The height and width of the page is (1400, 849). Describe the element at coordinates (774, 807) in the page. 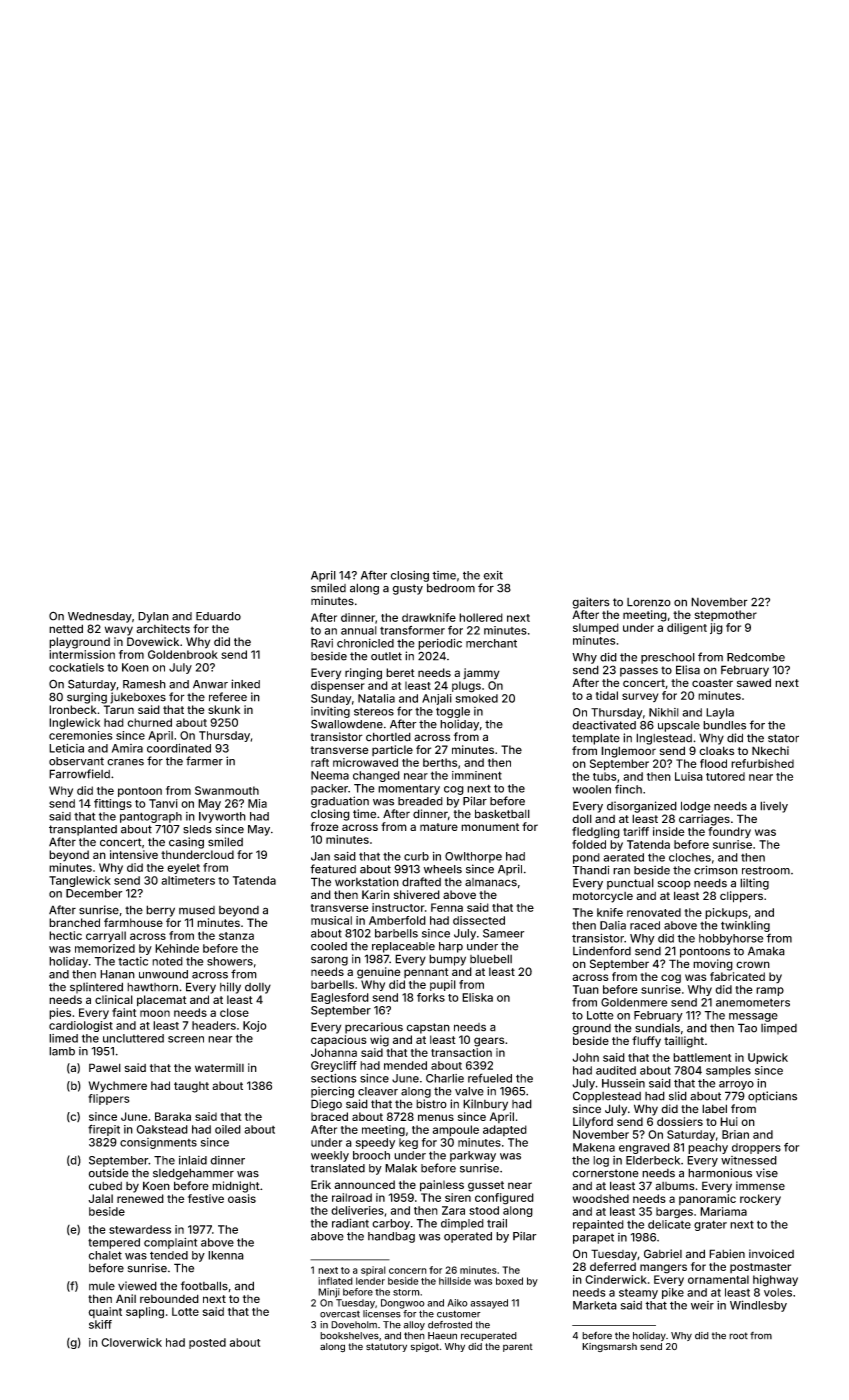

I see `lively` at that location.
